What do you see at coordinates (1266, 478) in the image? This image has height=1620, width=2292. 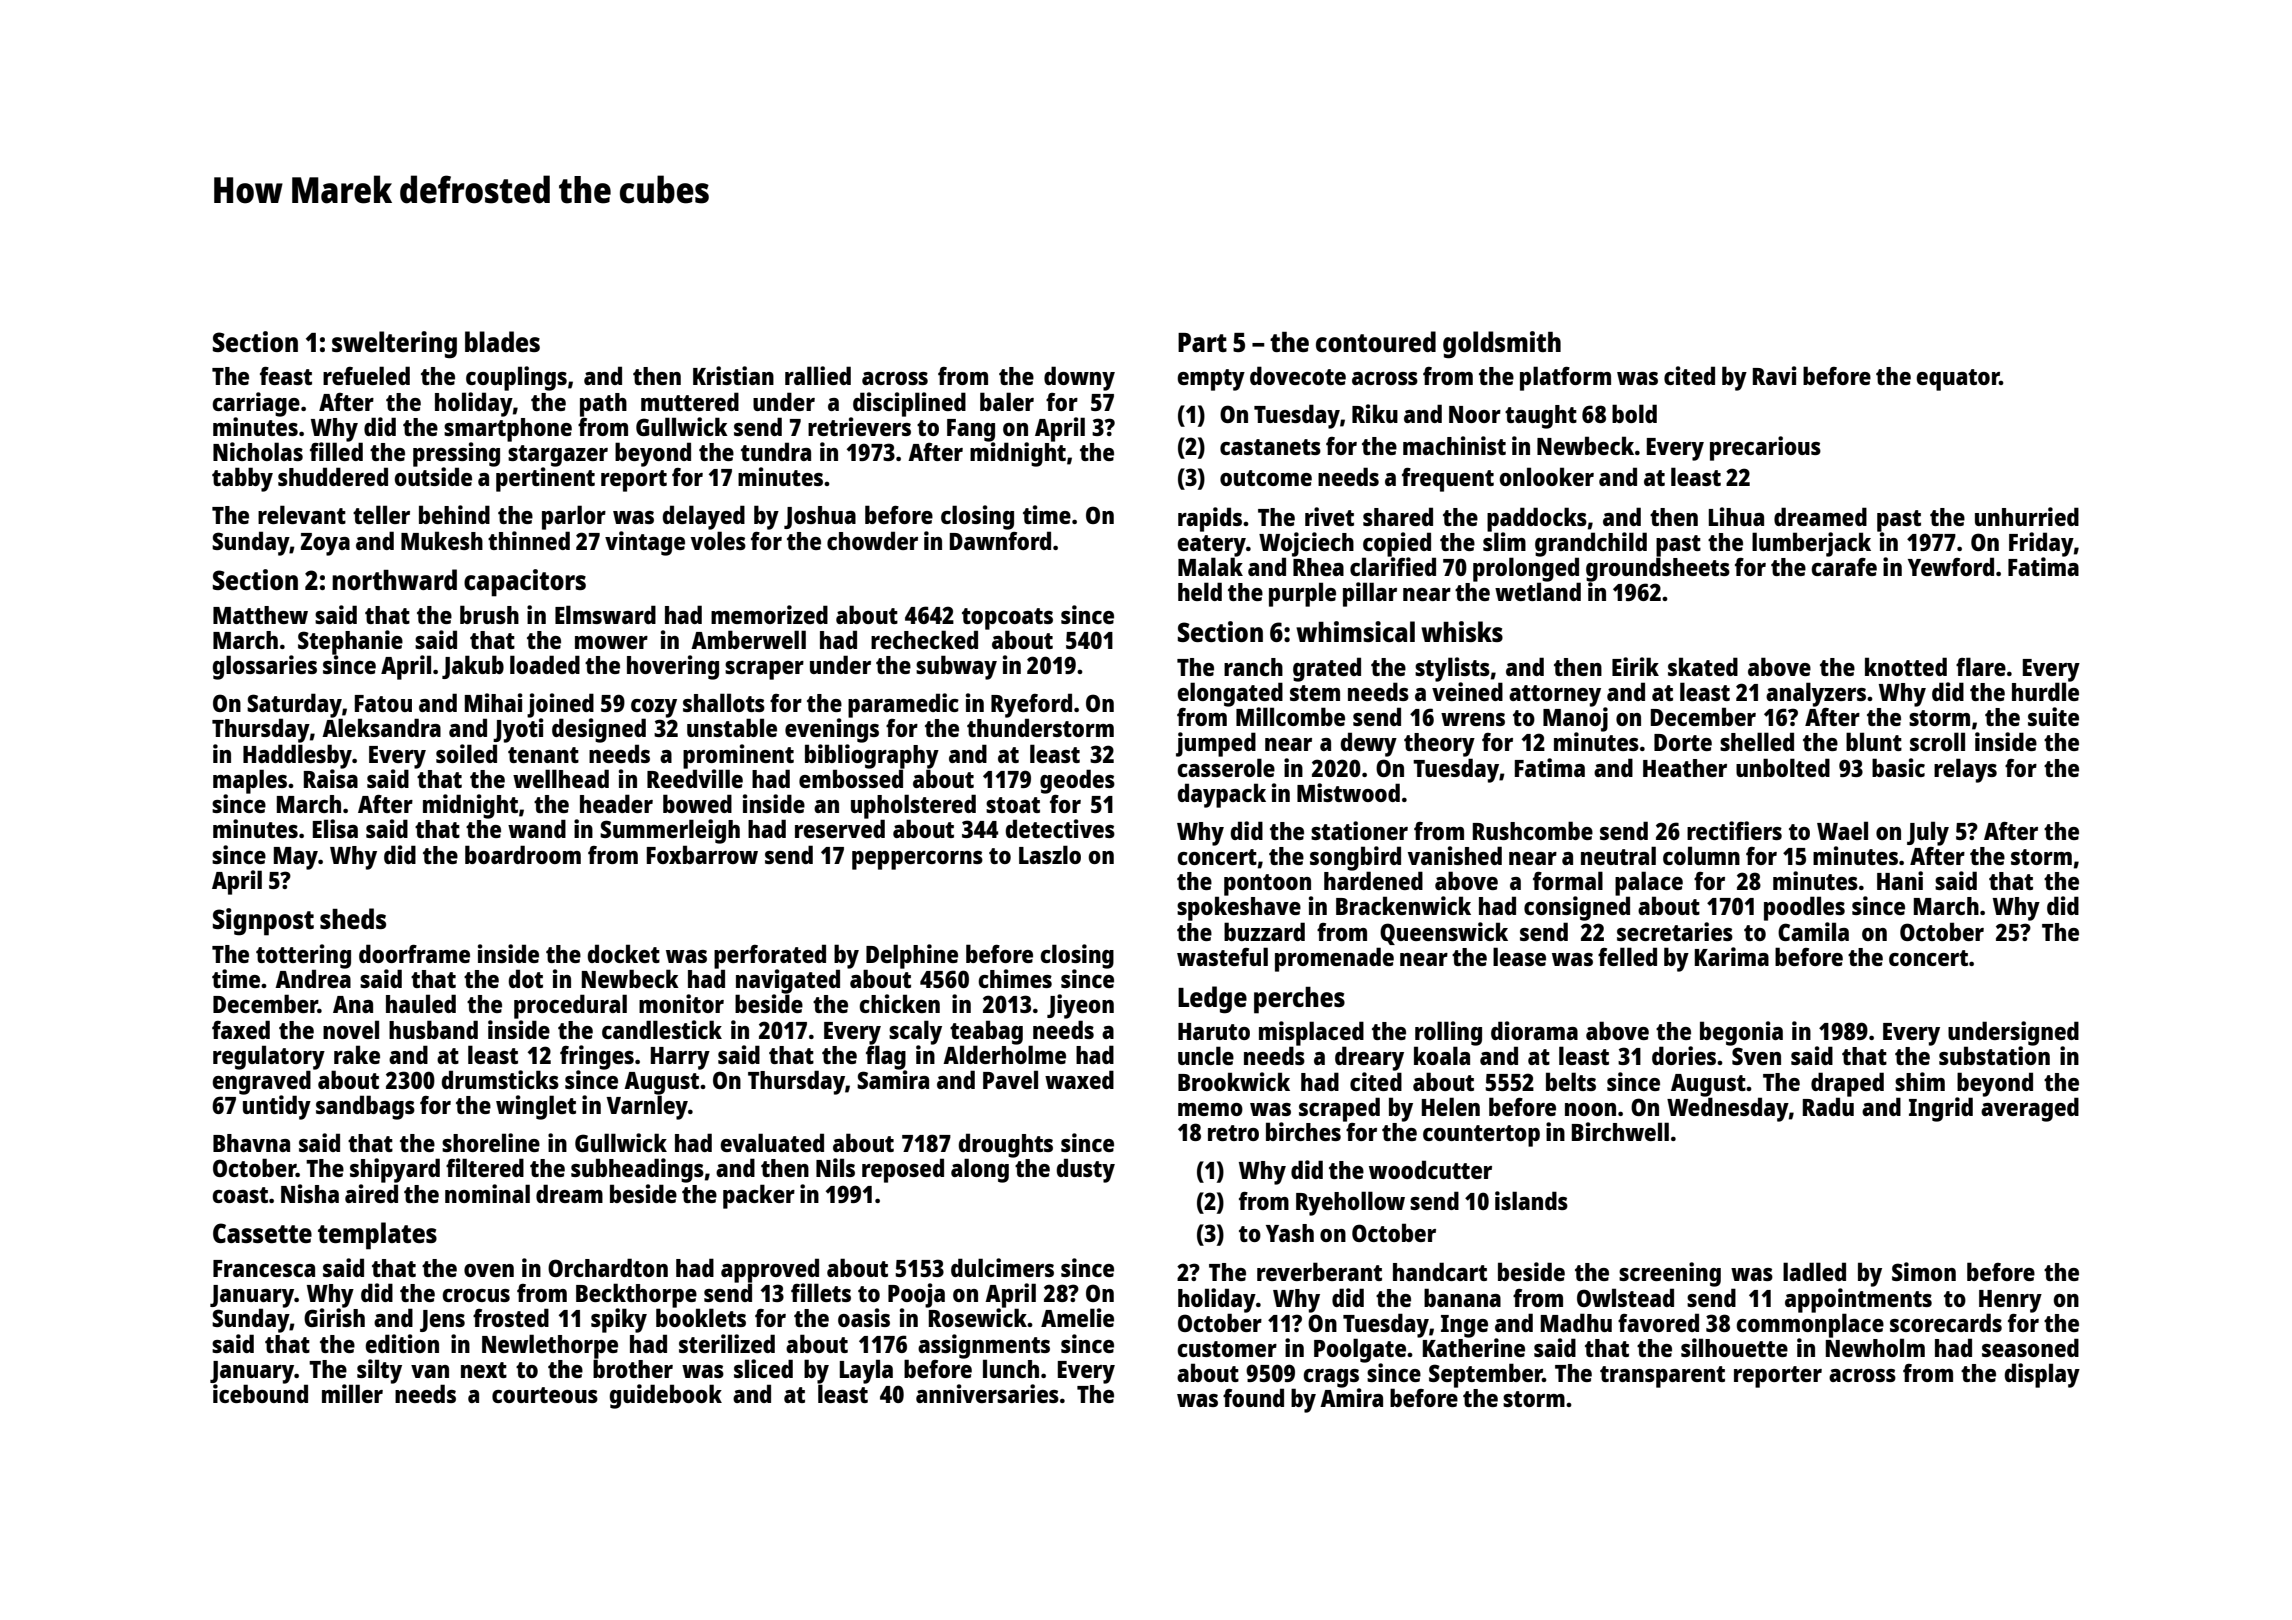 I see `outcome` at bounding box center [1266, 478].
